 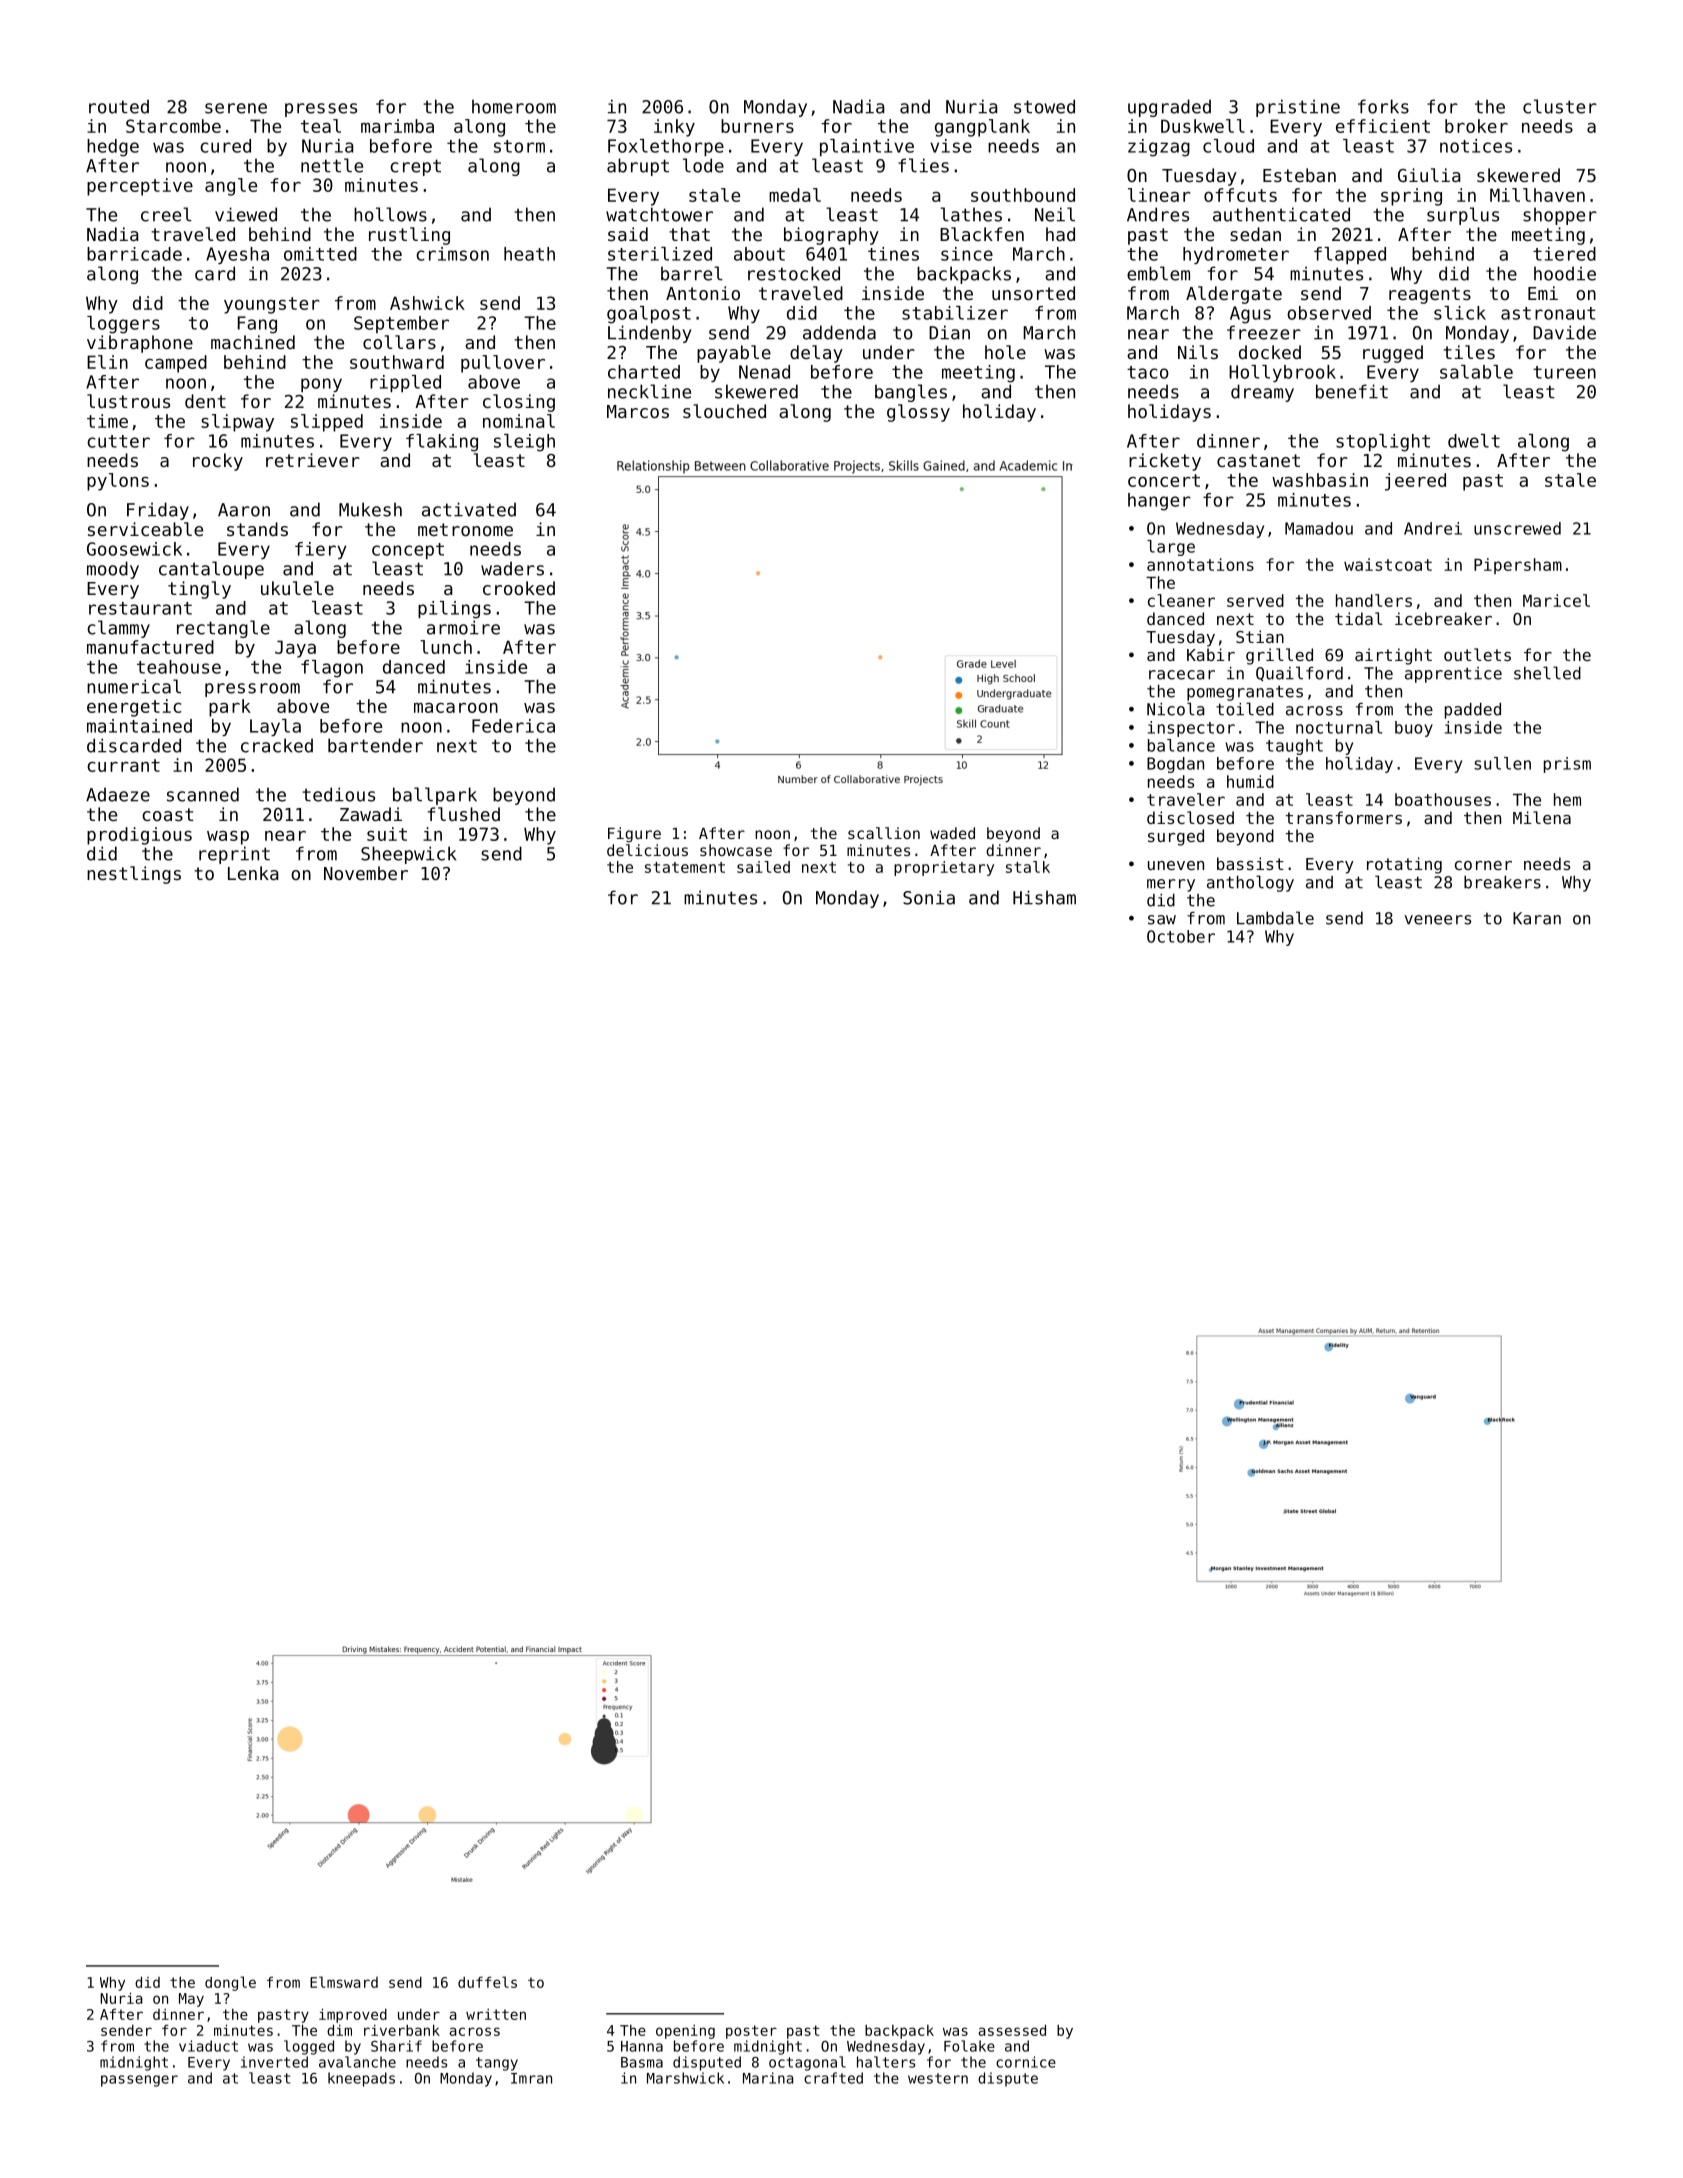 What do you see at coordinates (1560, 106) in the screenshot?
I see `cluster` at bounding box center [1560, 106].
